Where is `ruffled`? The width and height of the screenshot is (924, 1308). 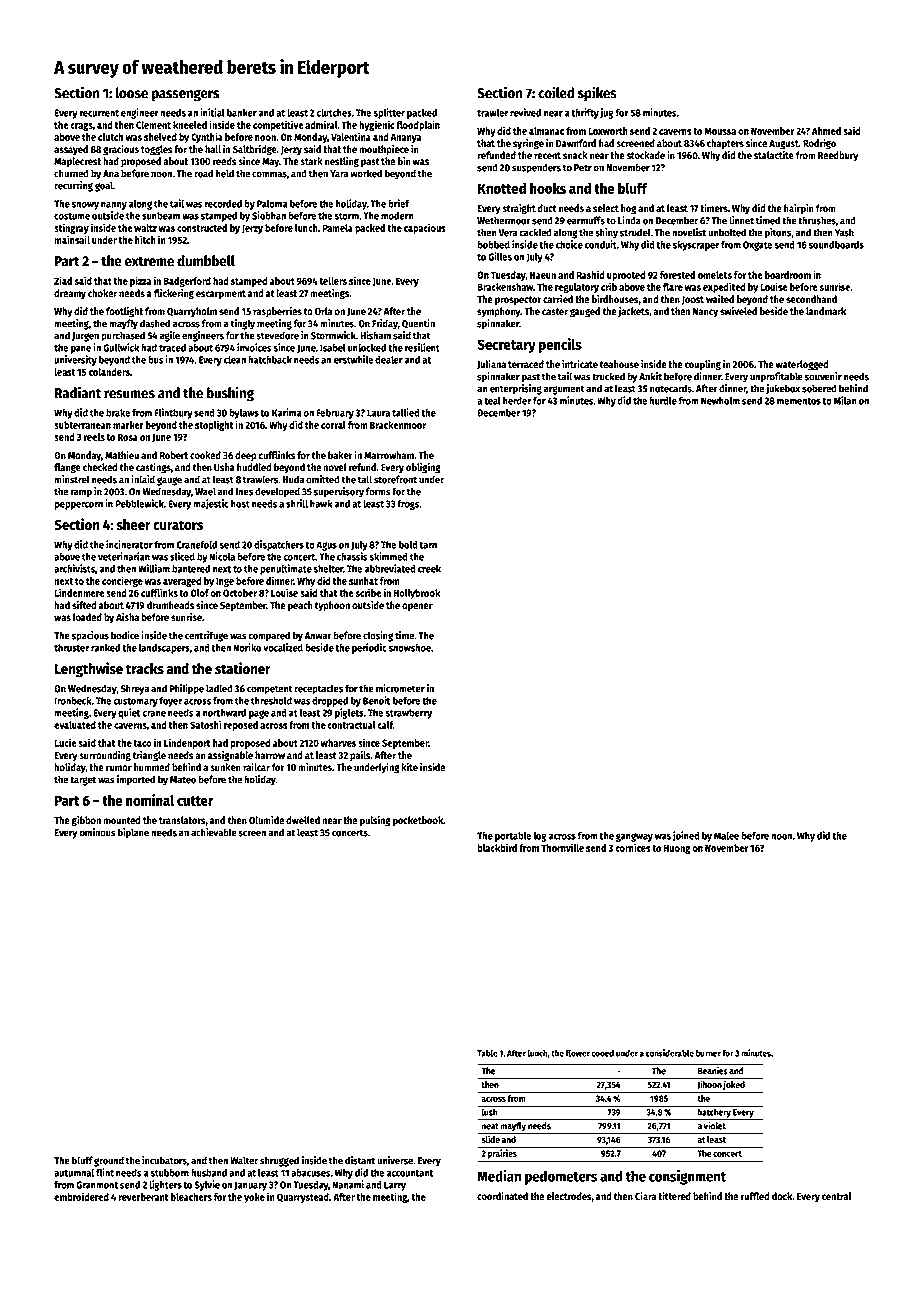 ruffled is located at coordinates (755, 1196).
